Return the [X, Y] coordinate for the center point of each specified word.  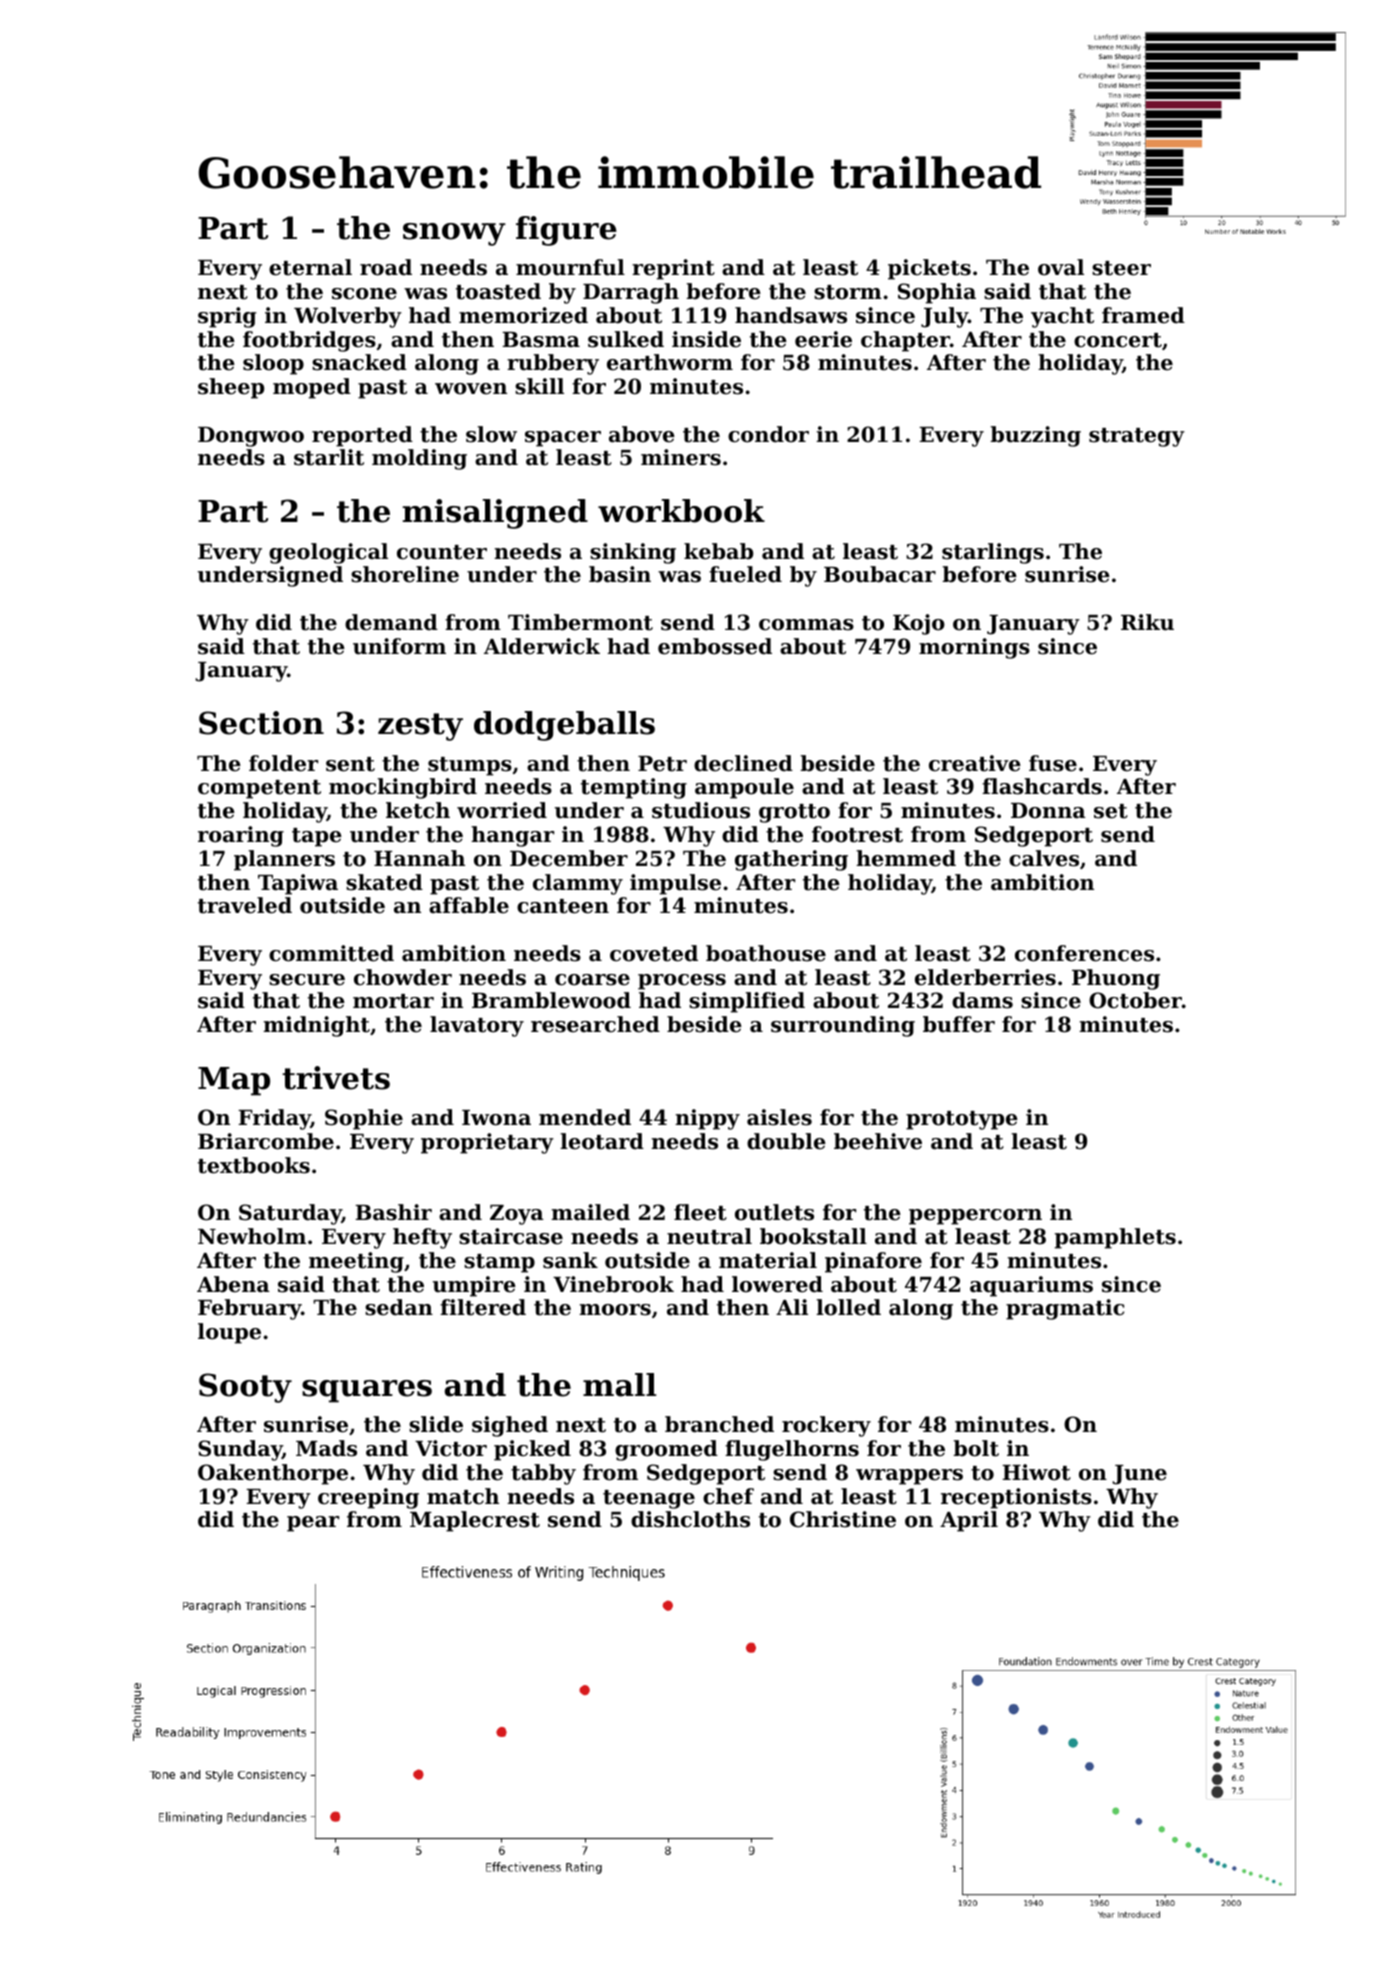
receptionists [1016, 1498]
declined [743, 763]
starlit [329, 457]
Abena [233, 1284]
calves [1044, 858]
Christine [843, 1519]
